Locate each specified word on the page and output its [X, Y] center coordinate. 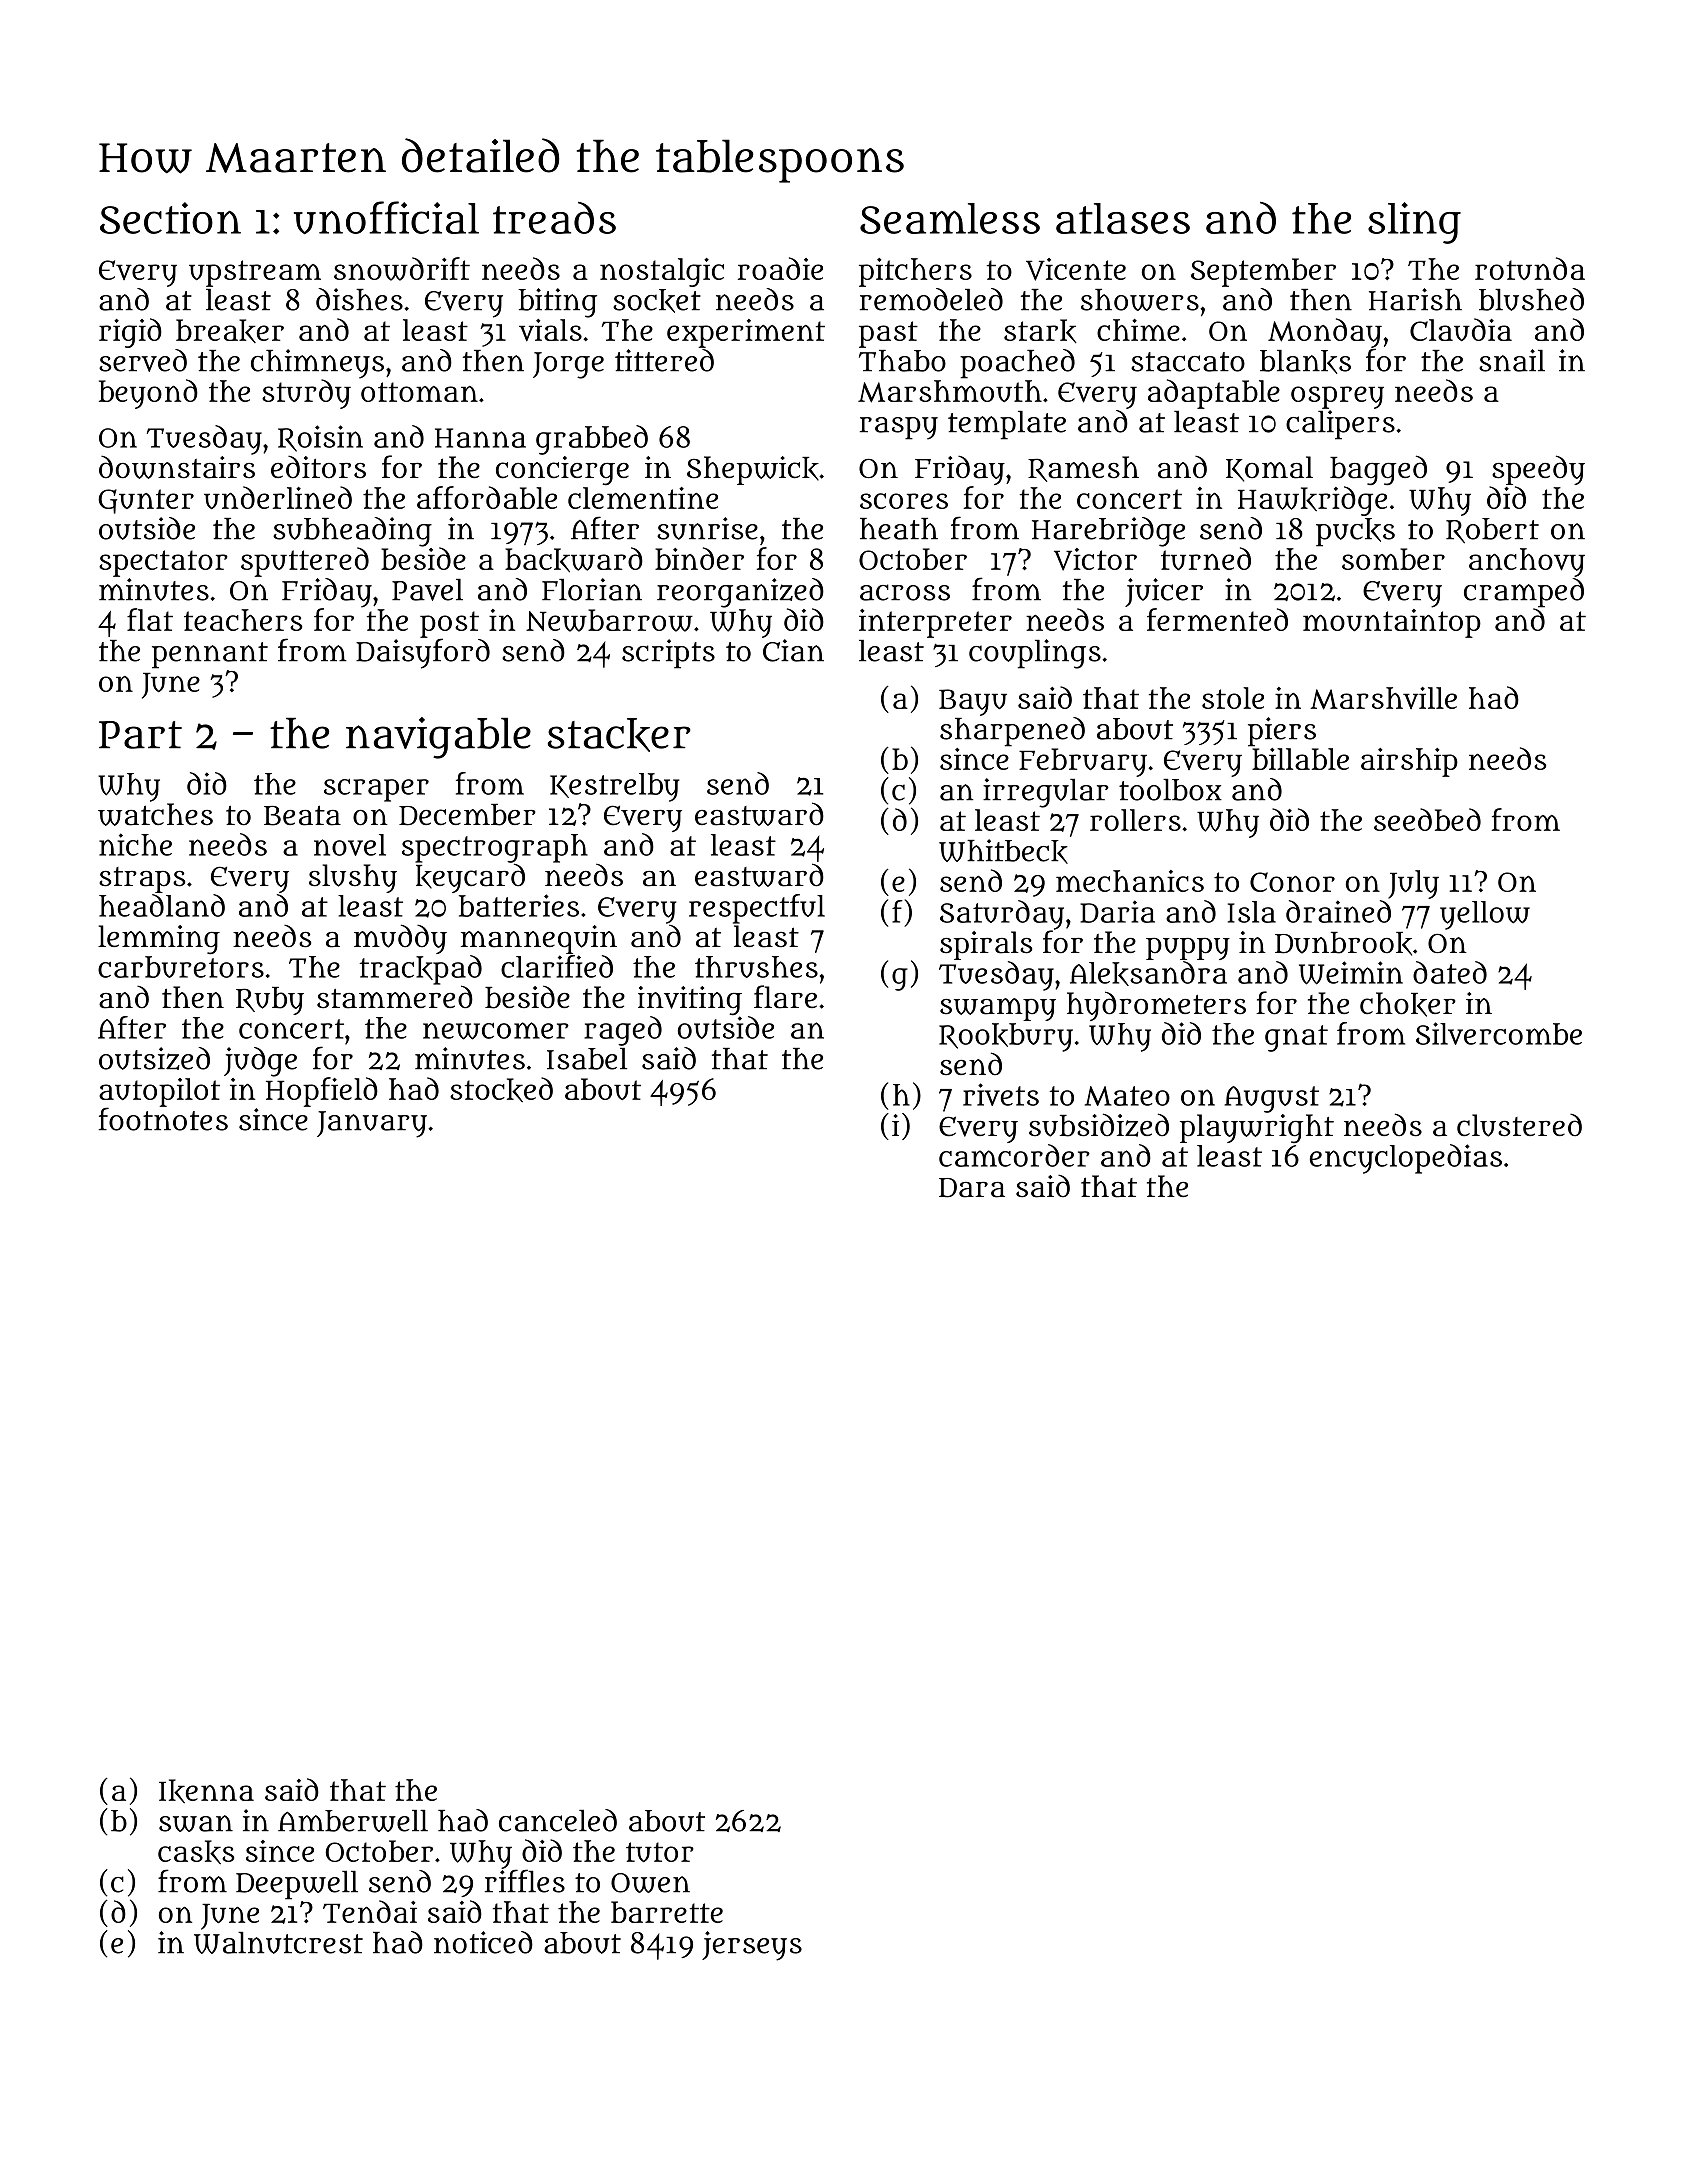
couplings [1035, 654]
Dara [972, 1188]
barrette [667, 1912]
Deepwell [297, 1885]
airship [1409, 762]
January [372, 1124]
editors [318, 467]
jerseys [752, 1946]
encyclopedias [1406, 1159]
